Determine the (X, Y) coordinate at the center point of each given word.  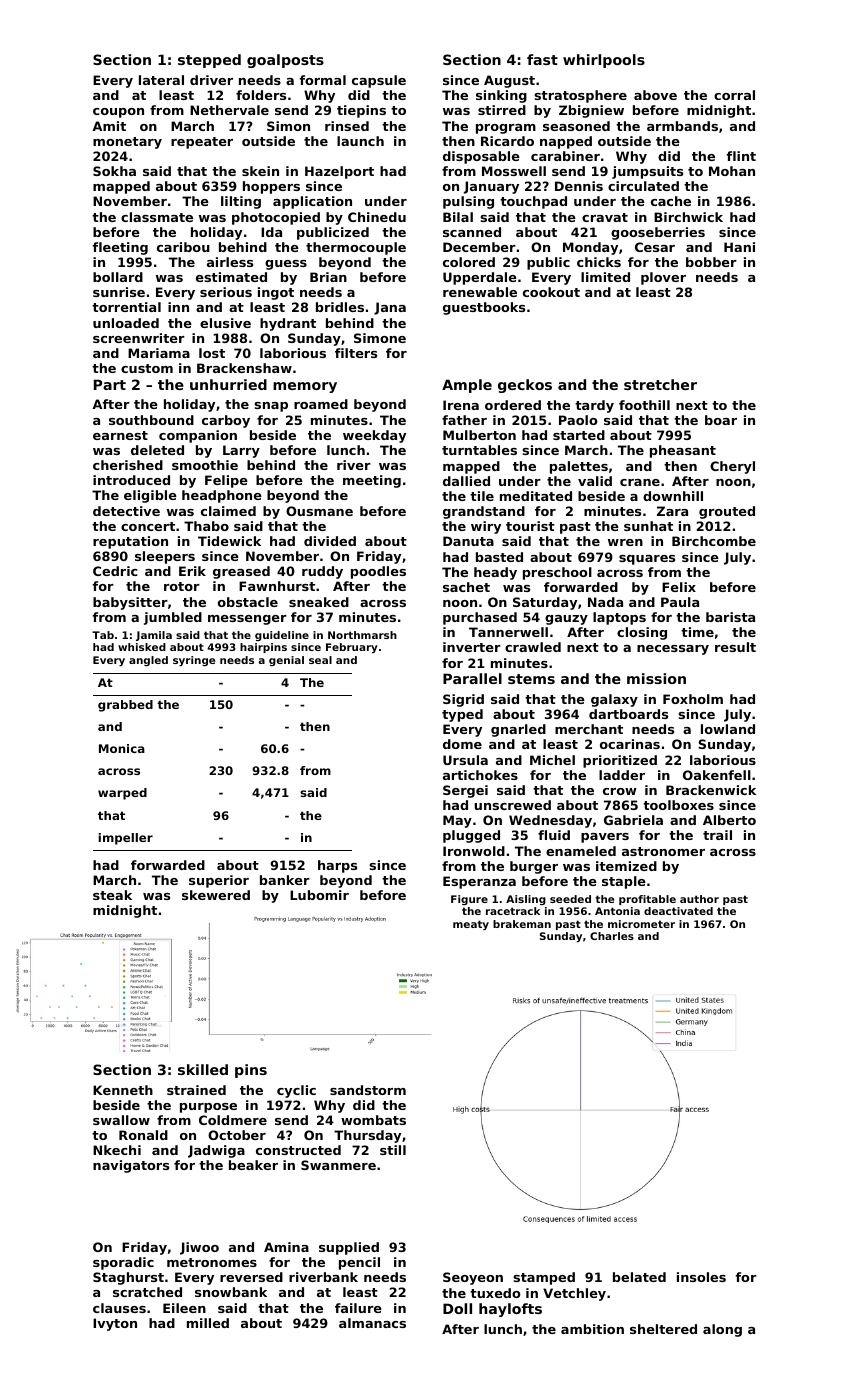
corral (734, 95)
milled (208, 1323)
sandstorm (368, 1090)
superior (219, 881)
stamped (544, 1278)
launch (360, 141)
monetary (127, 143)
